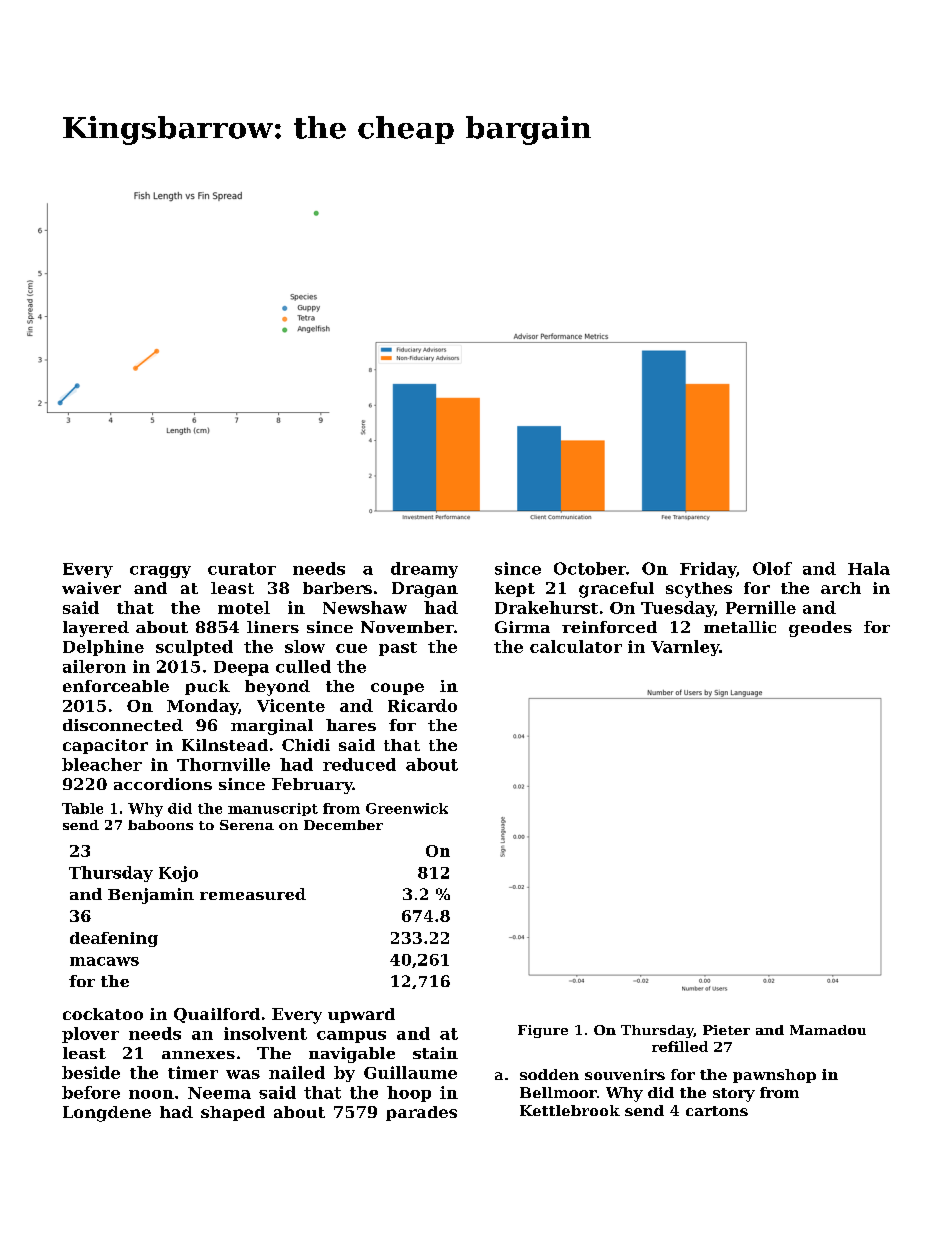 The height and width of the screenshot is (1233, 952). I want to click on reduced, so click(359, 764).
